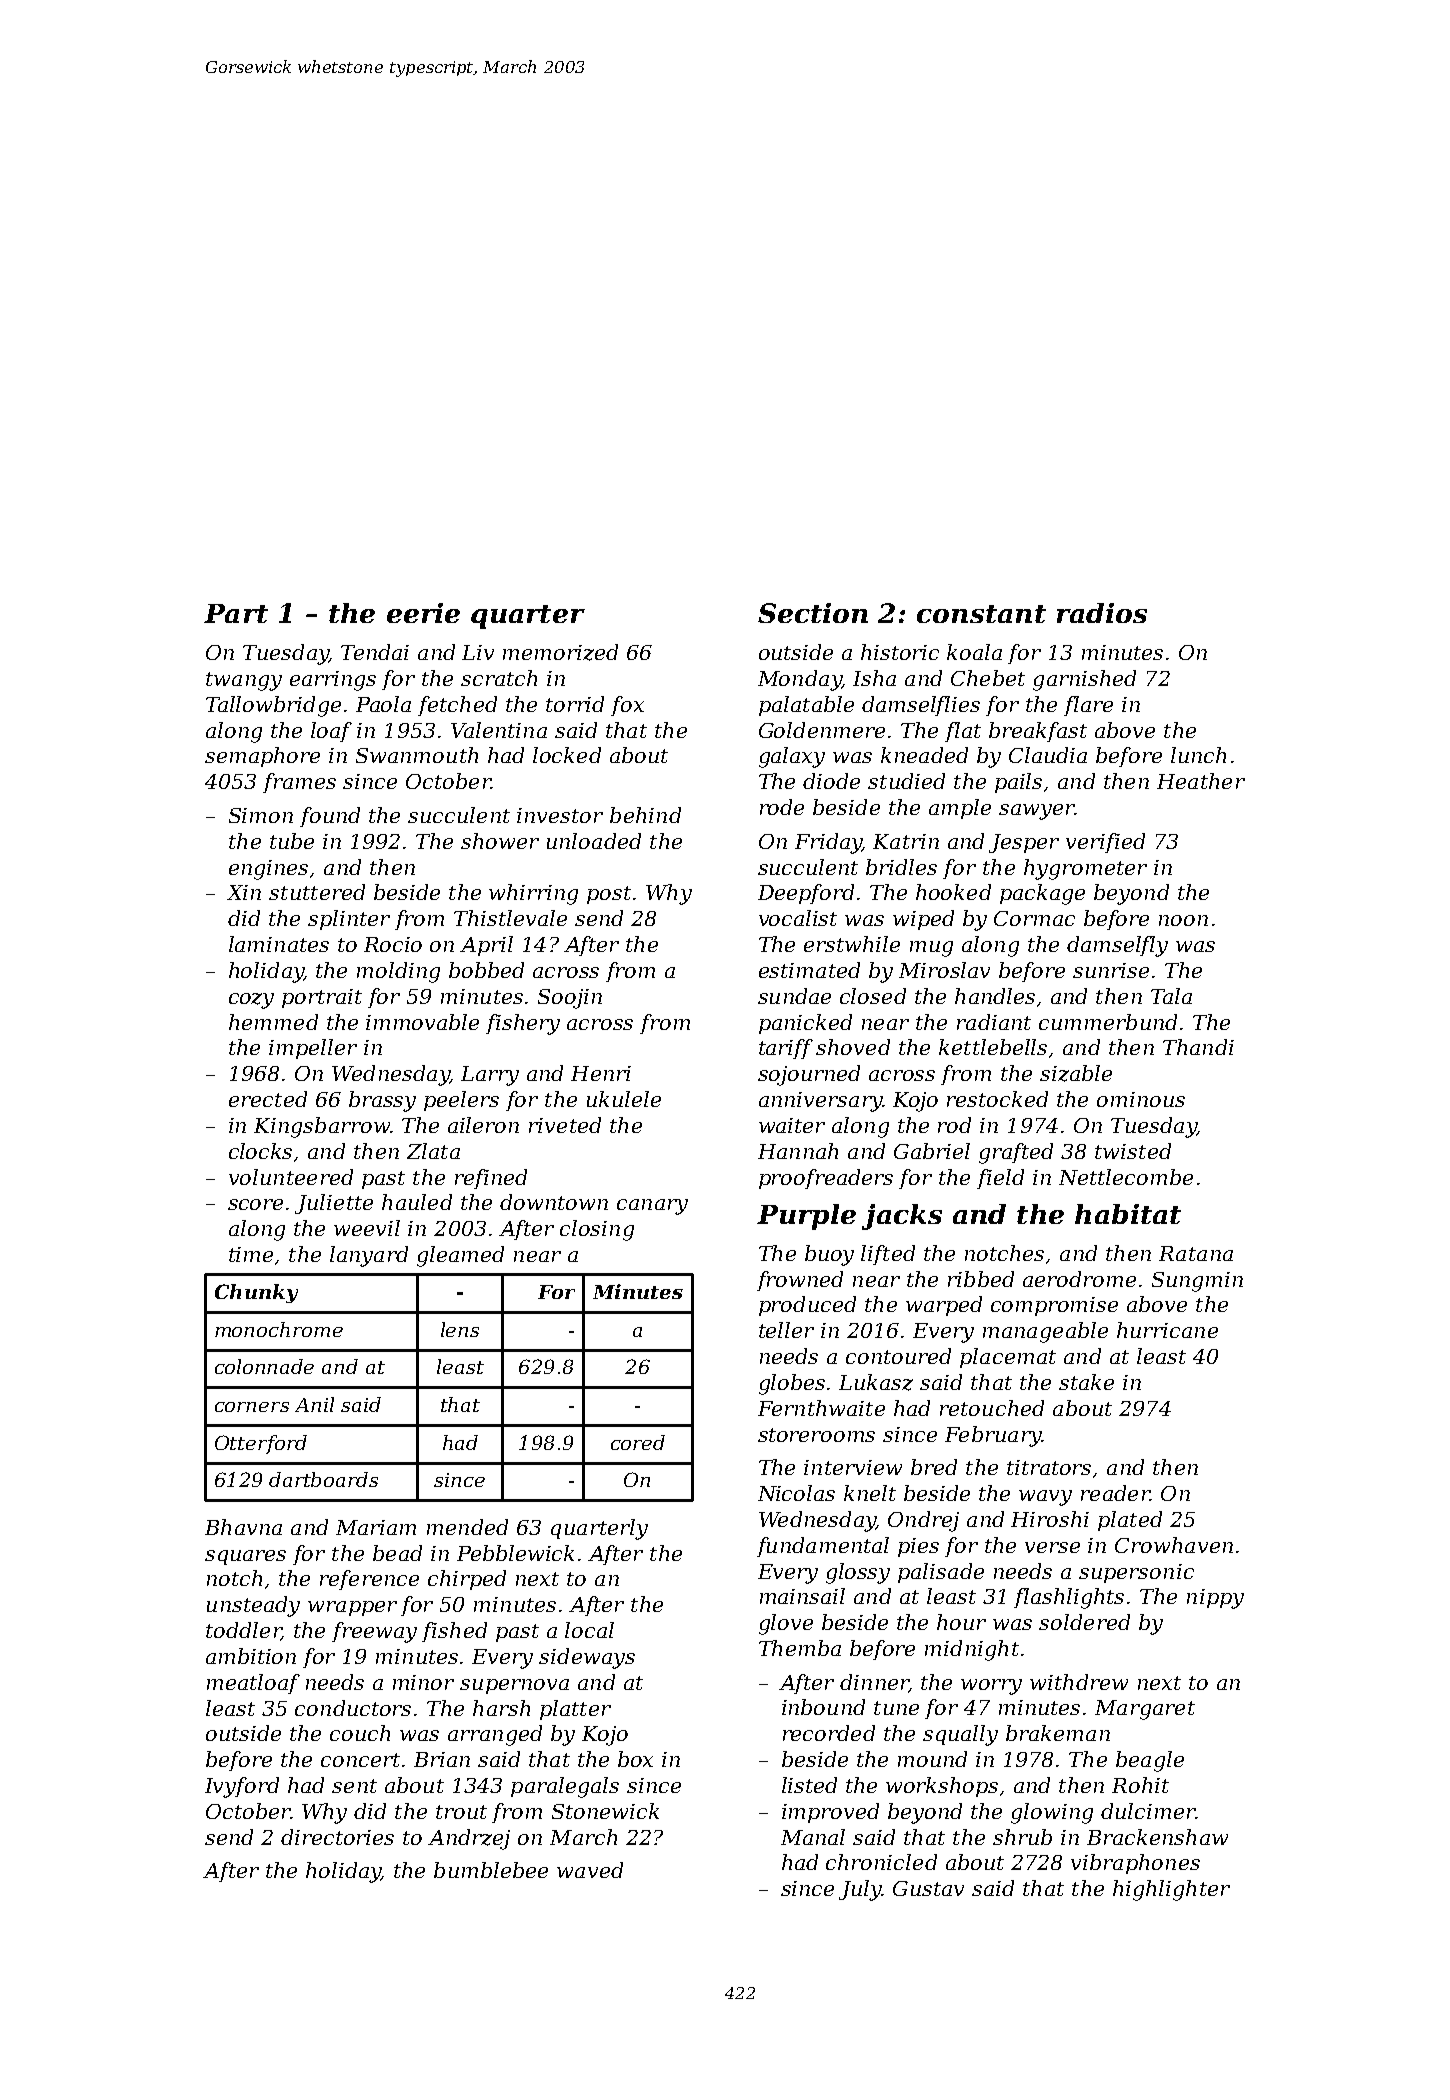 The width and height of the document is (1450, 2100). What do you see at coordinates (981, 1279) in the document?
I see `ribbed` at bounding box center [981, 1279].
